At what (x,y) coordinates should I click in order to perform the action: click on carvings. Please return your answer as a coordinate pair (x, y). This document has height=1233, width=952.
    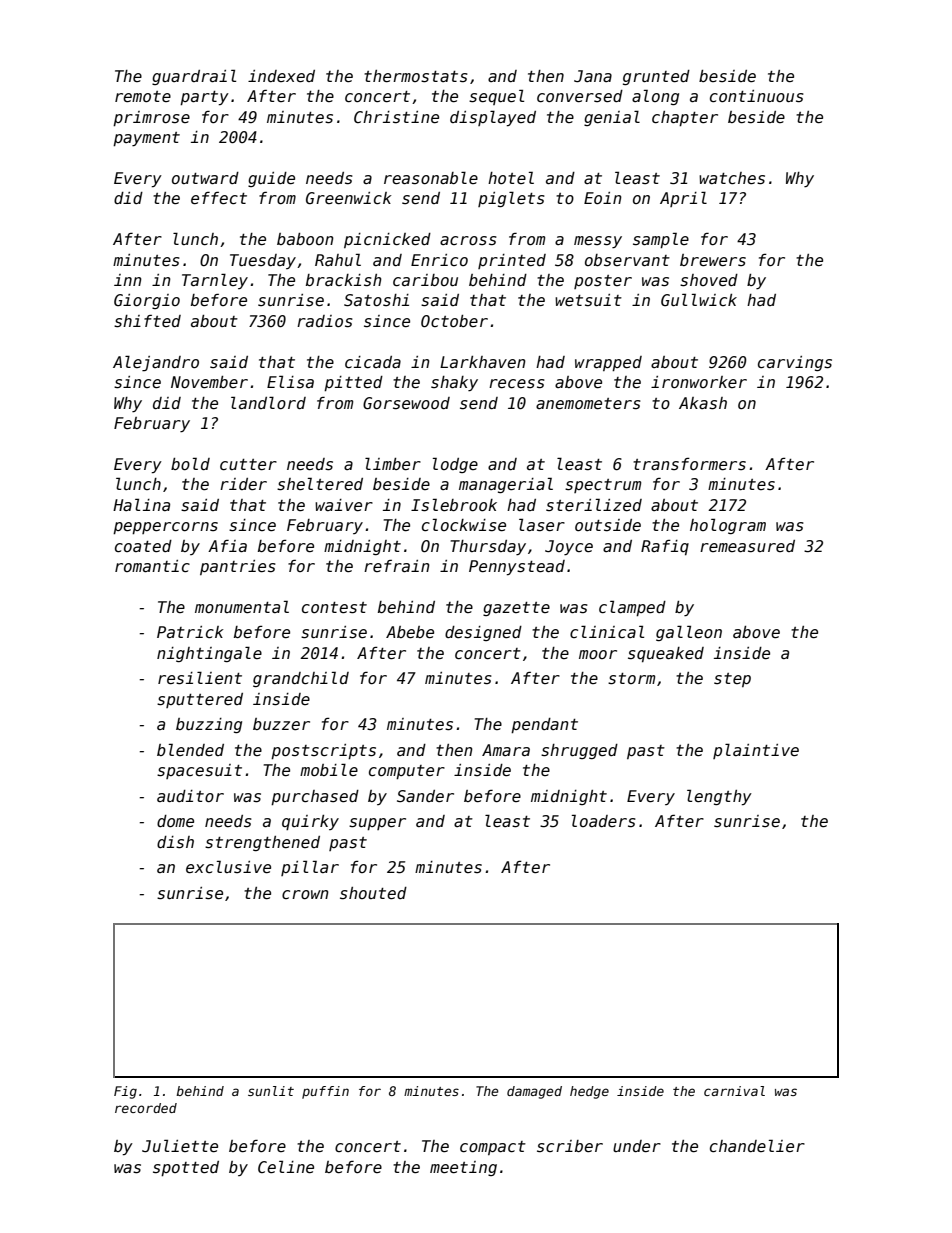
    Looking at the image, I should click on (795, 363).
